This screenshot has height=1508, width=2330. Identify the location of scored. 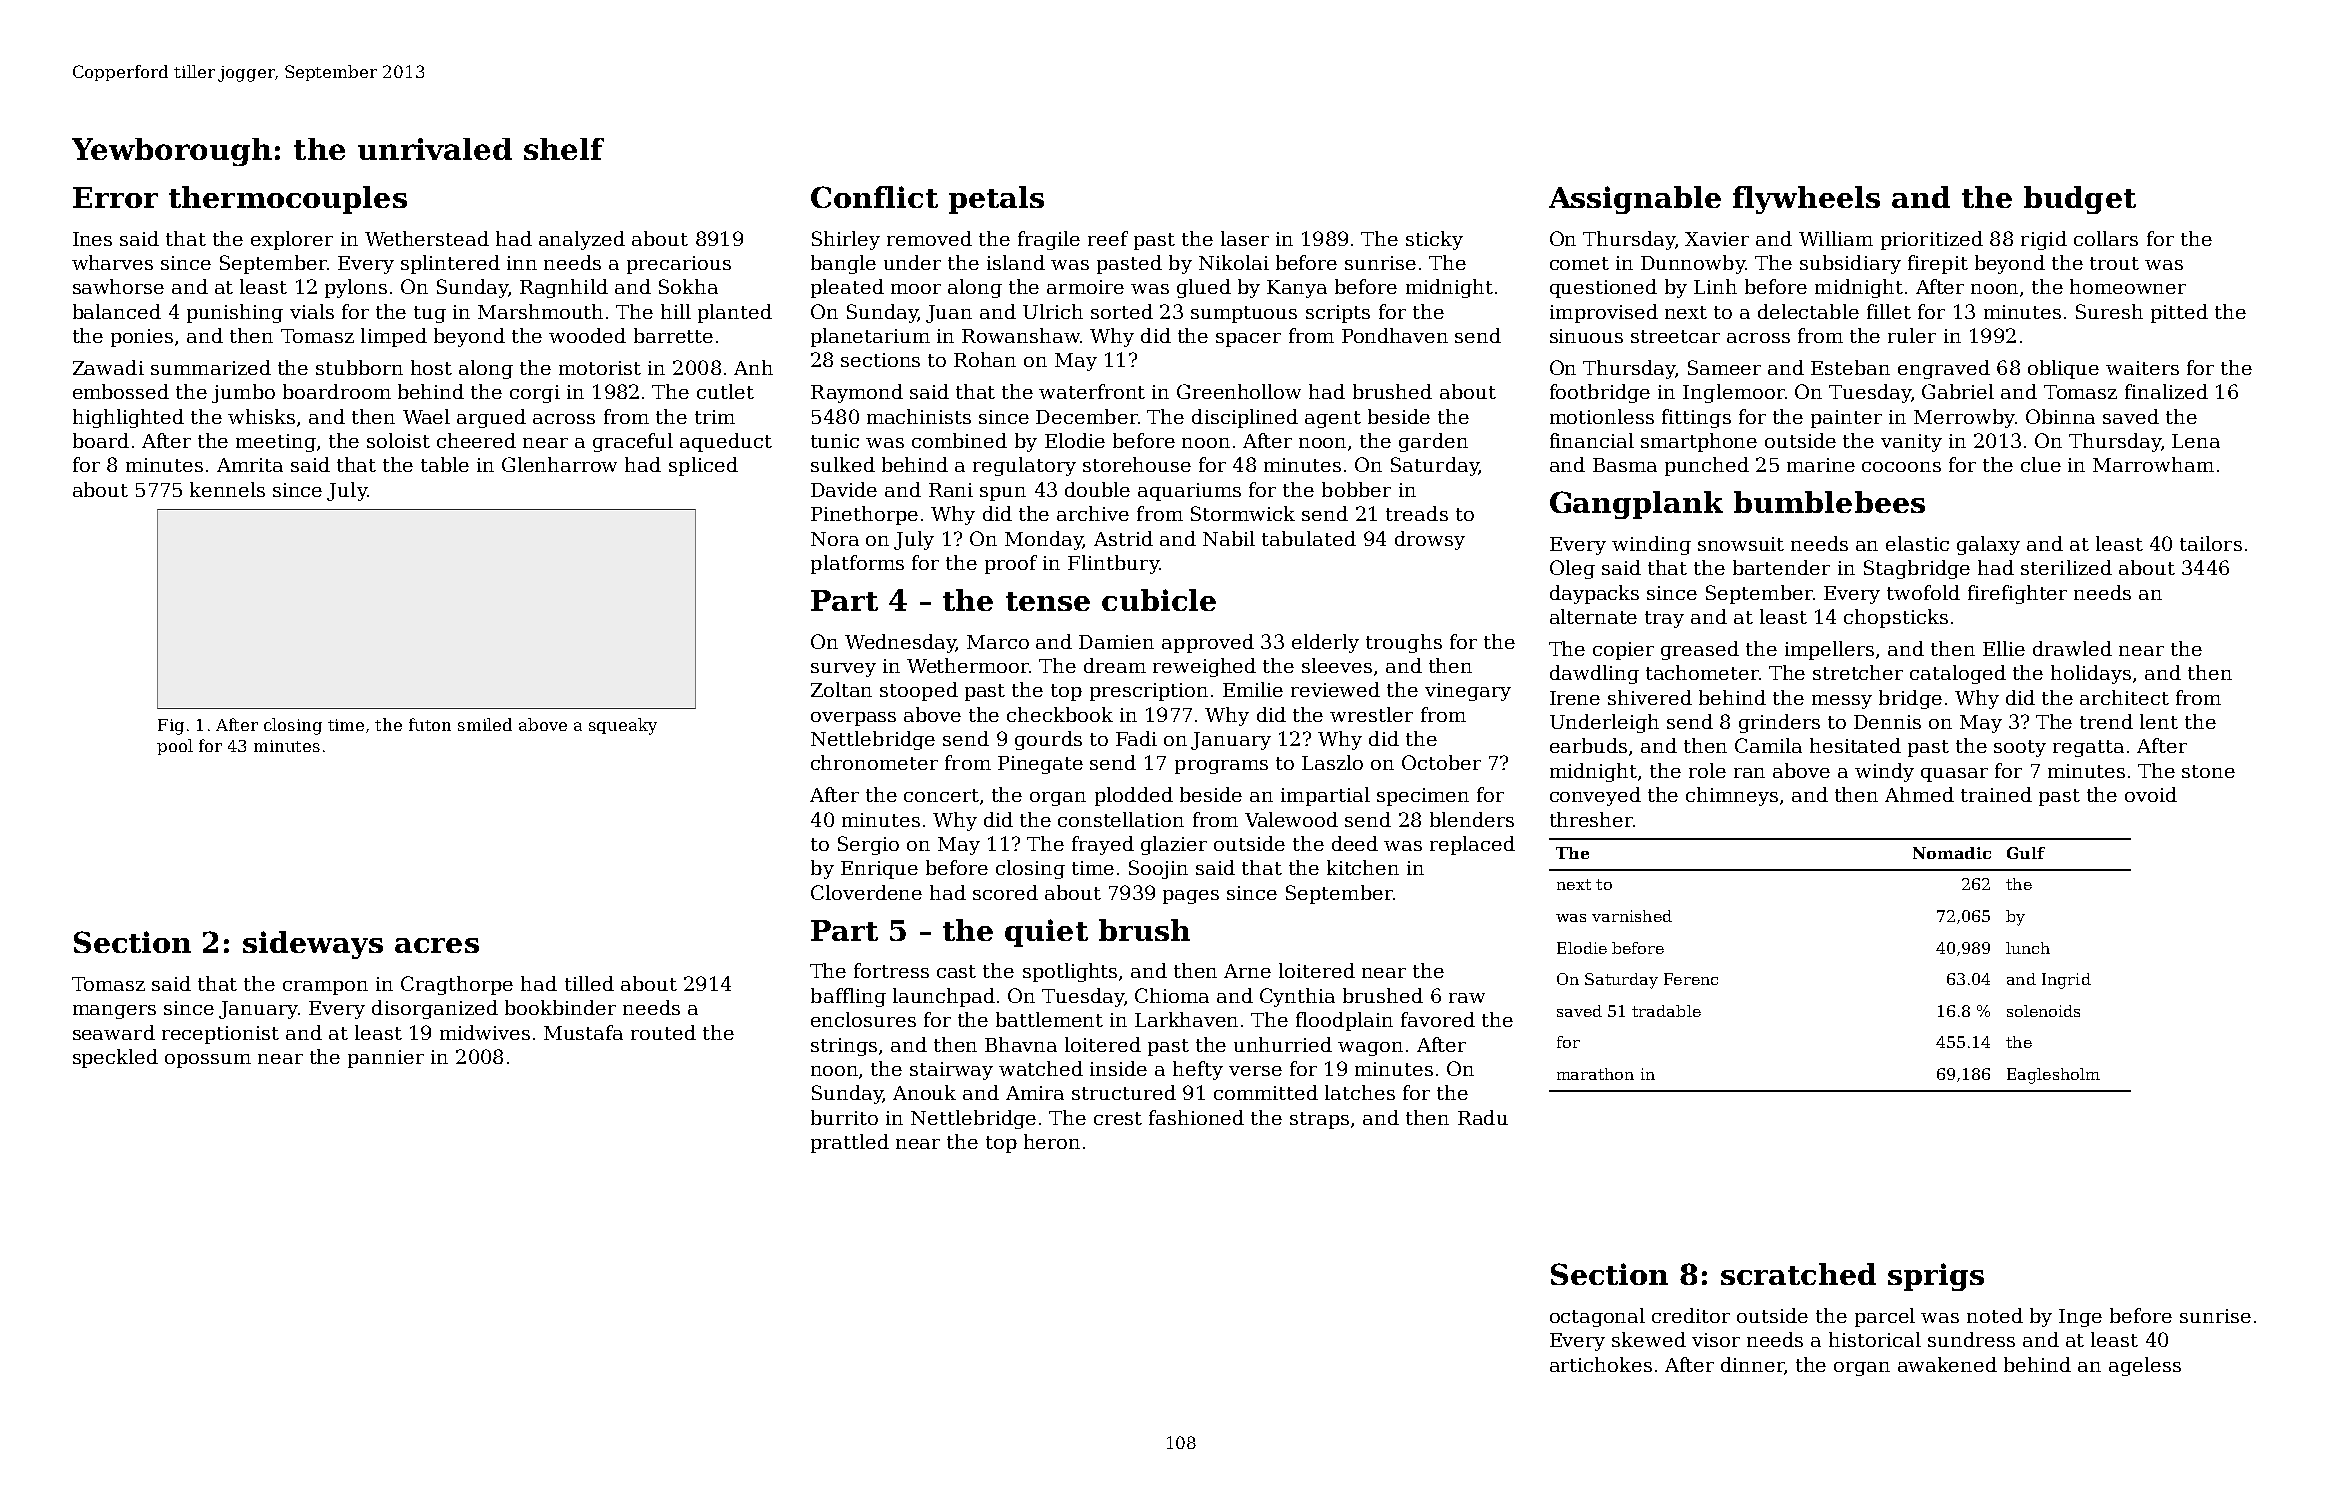
(1005, 892).
